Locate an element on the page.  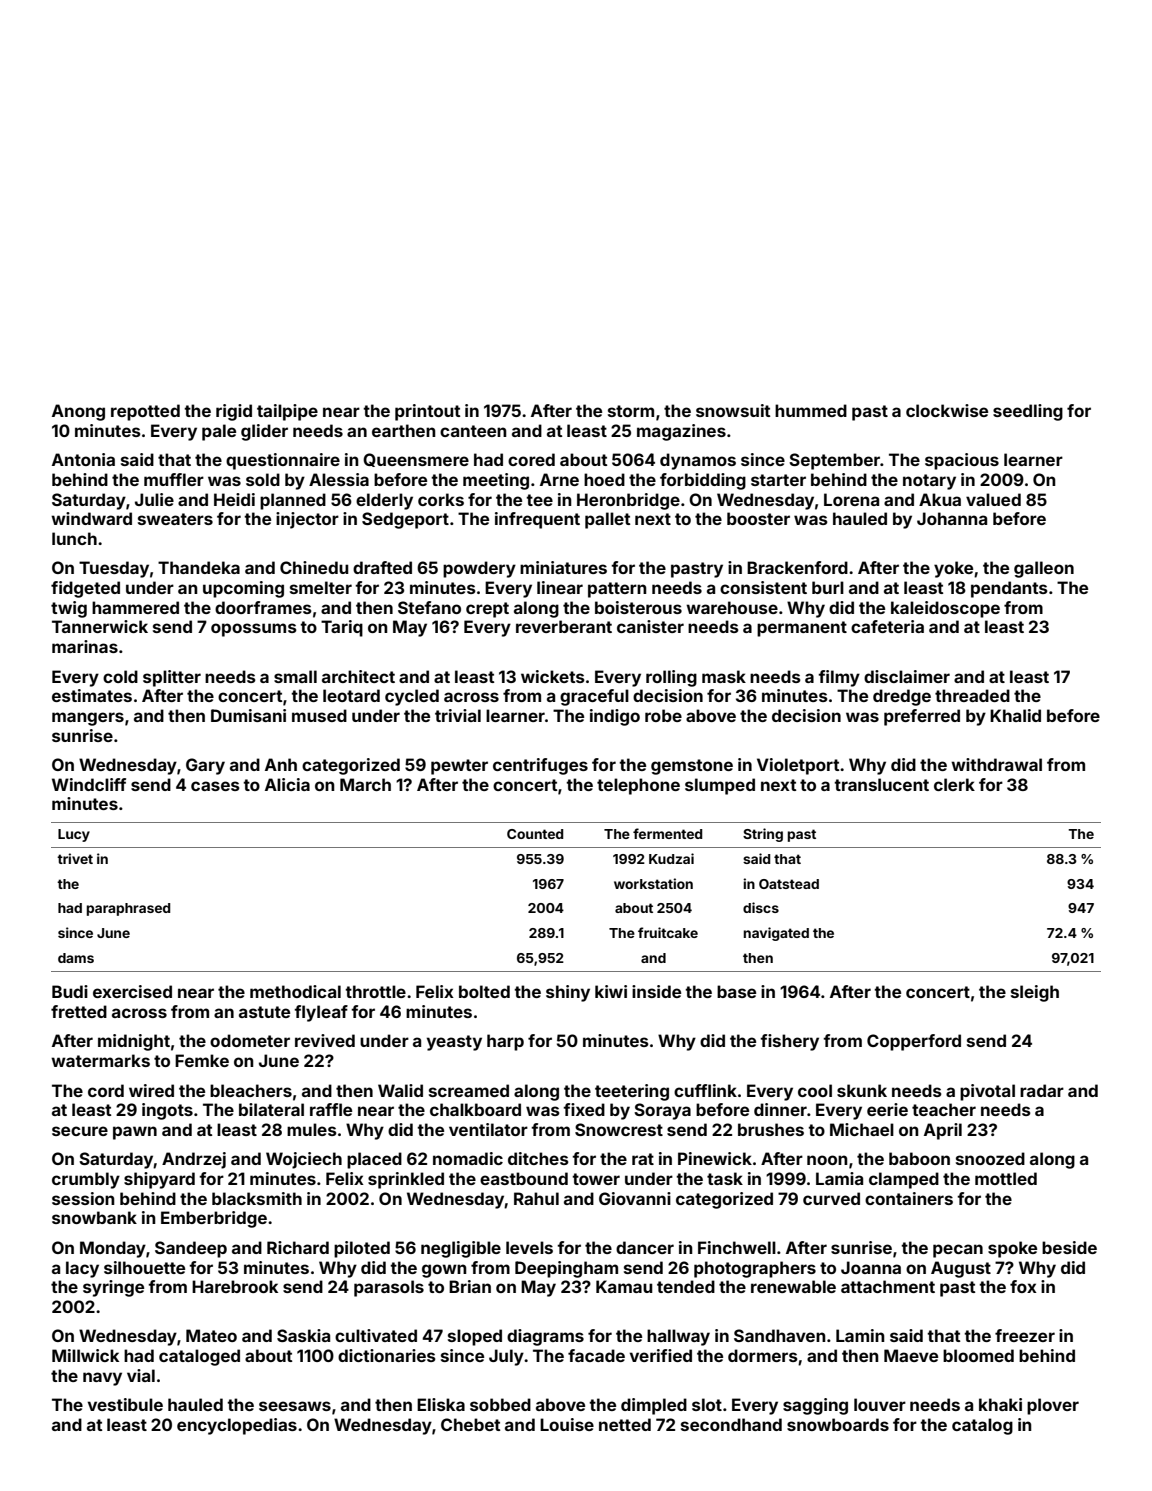
curved is located at coordinates (831, 1198).
